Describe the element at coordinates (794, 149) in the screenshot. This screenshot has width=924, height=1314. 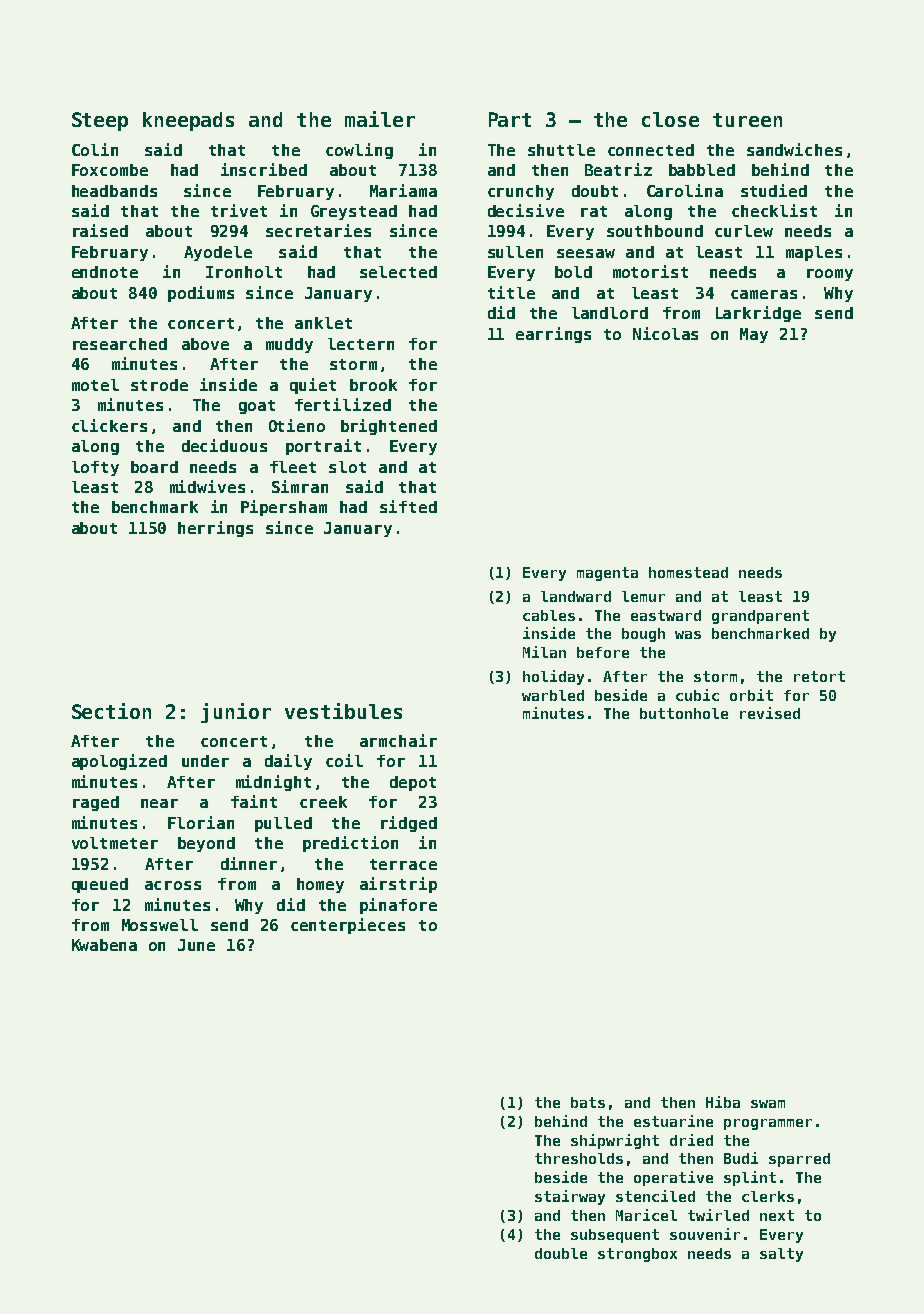
I see `sandwiches` at that location.
